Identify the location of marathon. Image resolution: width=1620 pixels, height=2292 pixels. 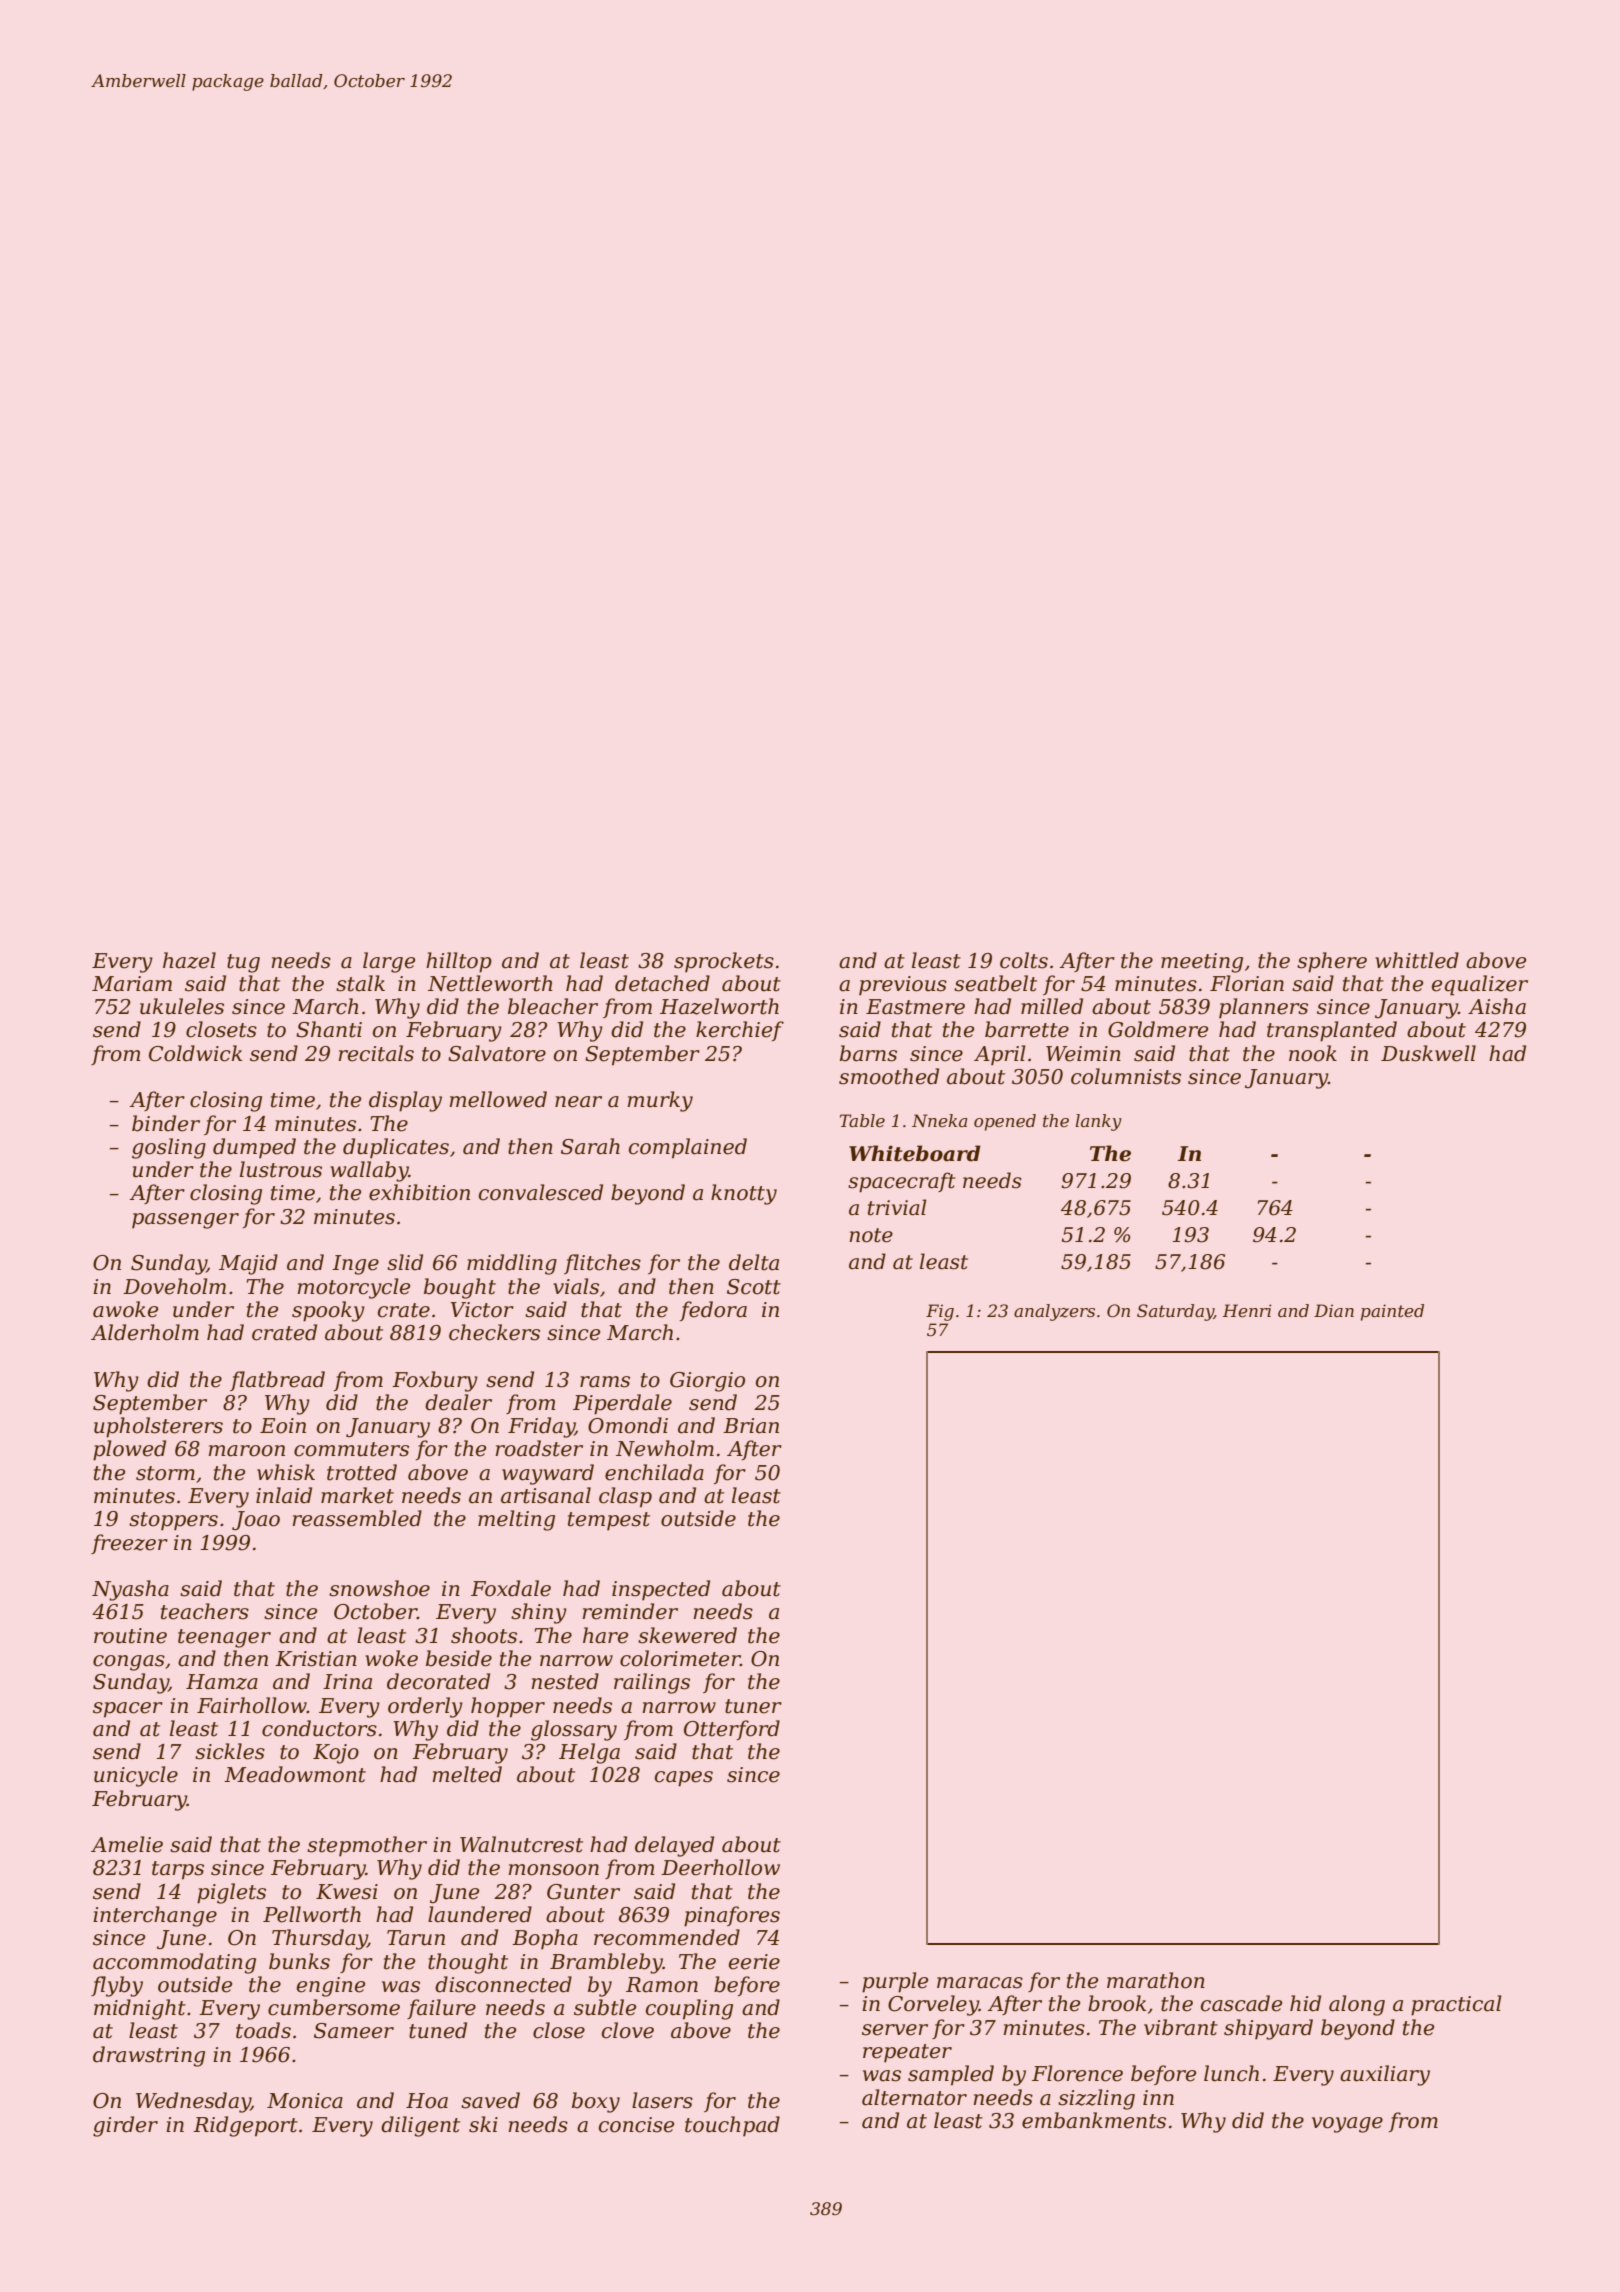
(1156, 1980).
